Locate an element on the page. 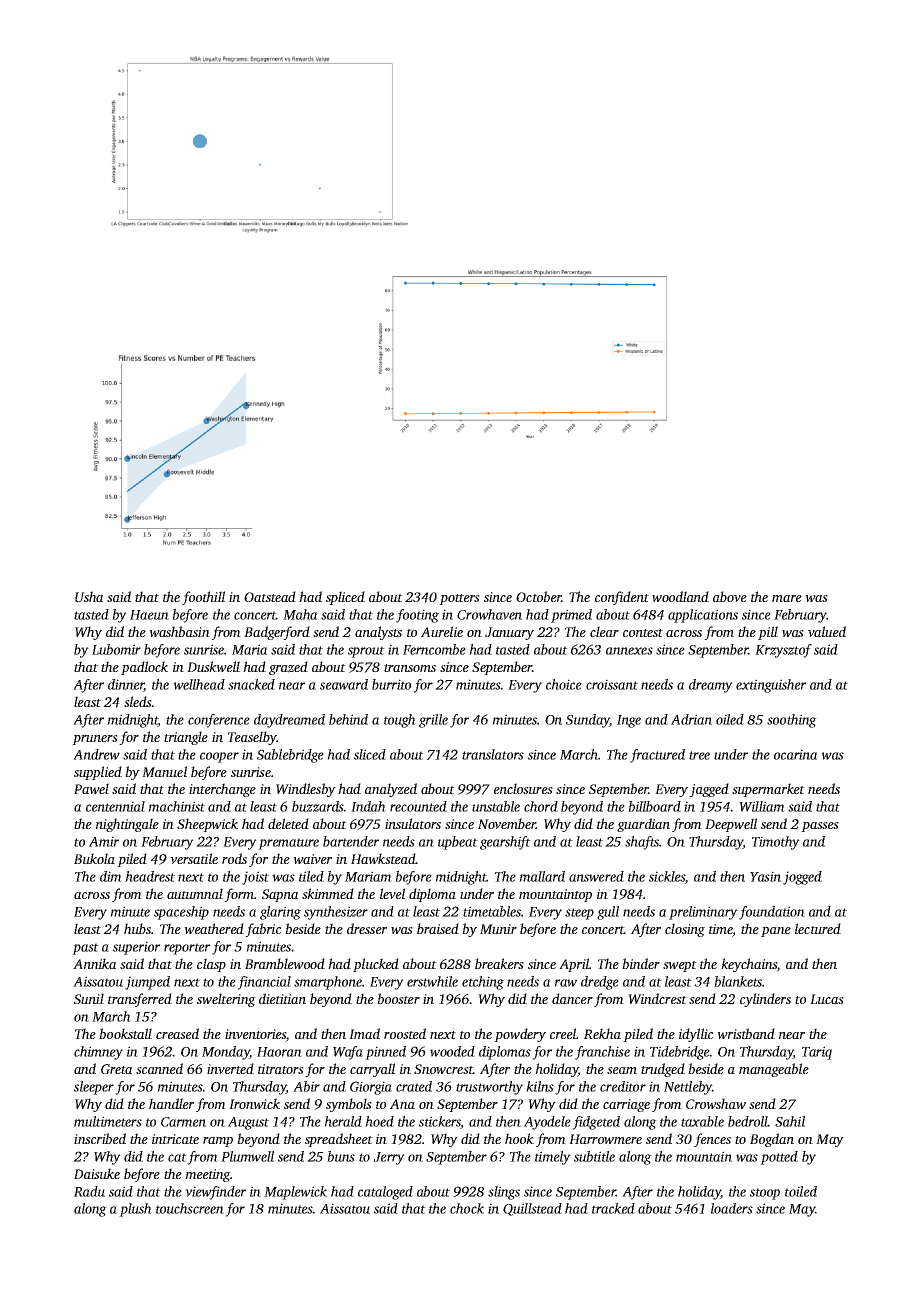  mare is located at coordinates (787, 598).
